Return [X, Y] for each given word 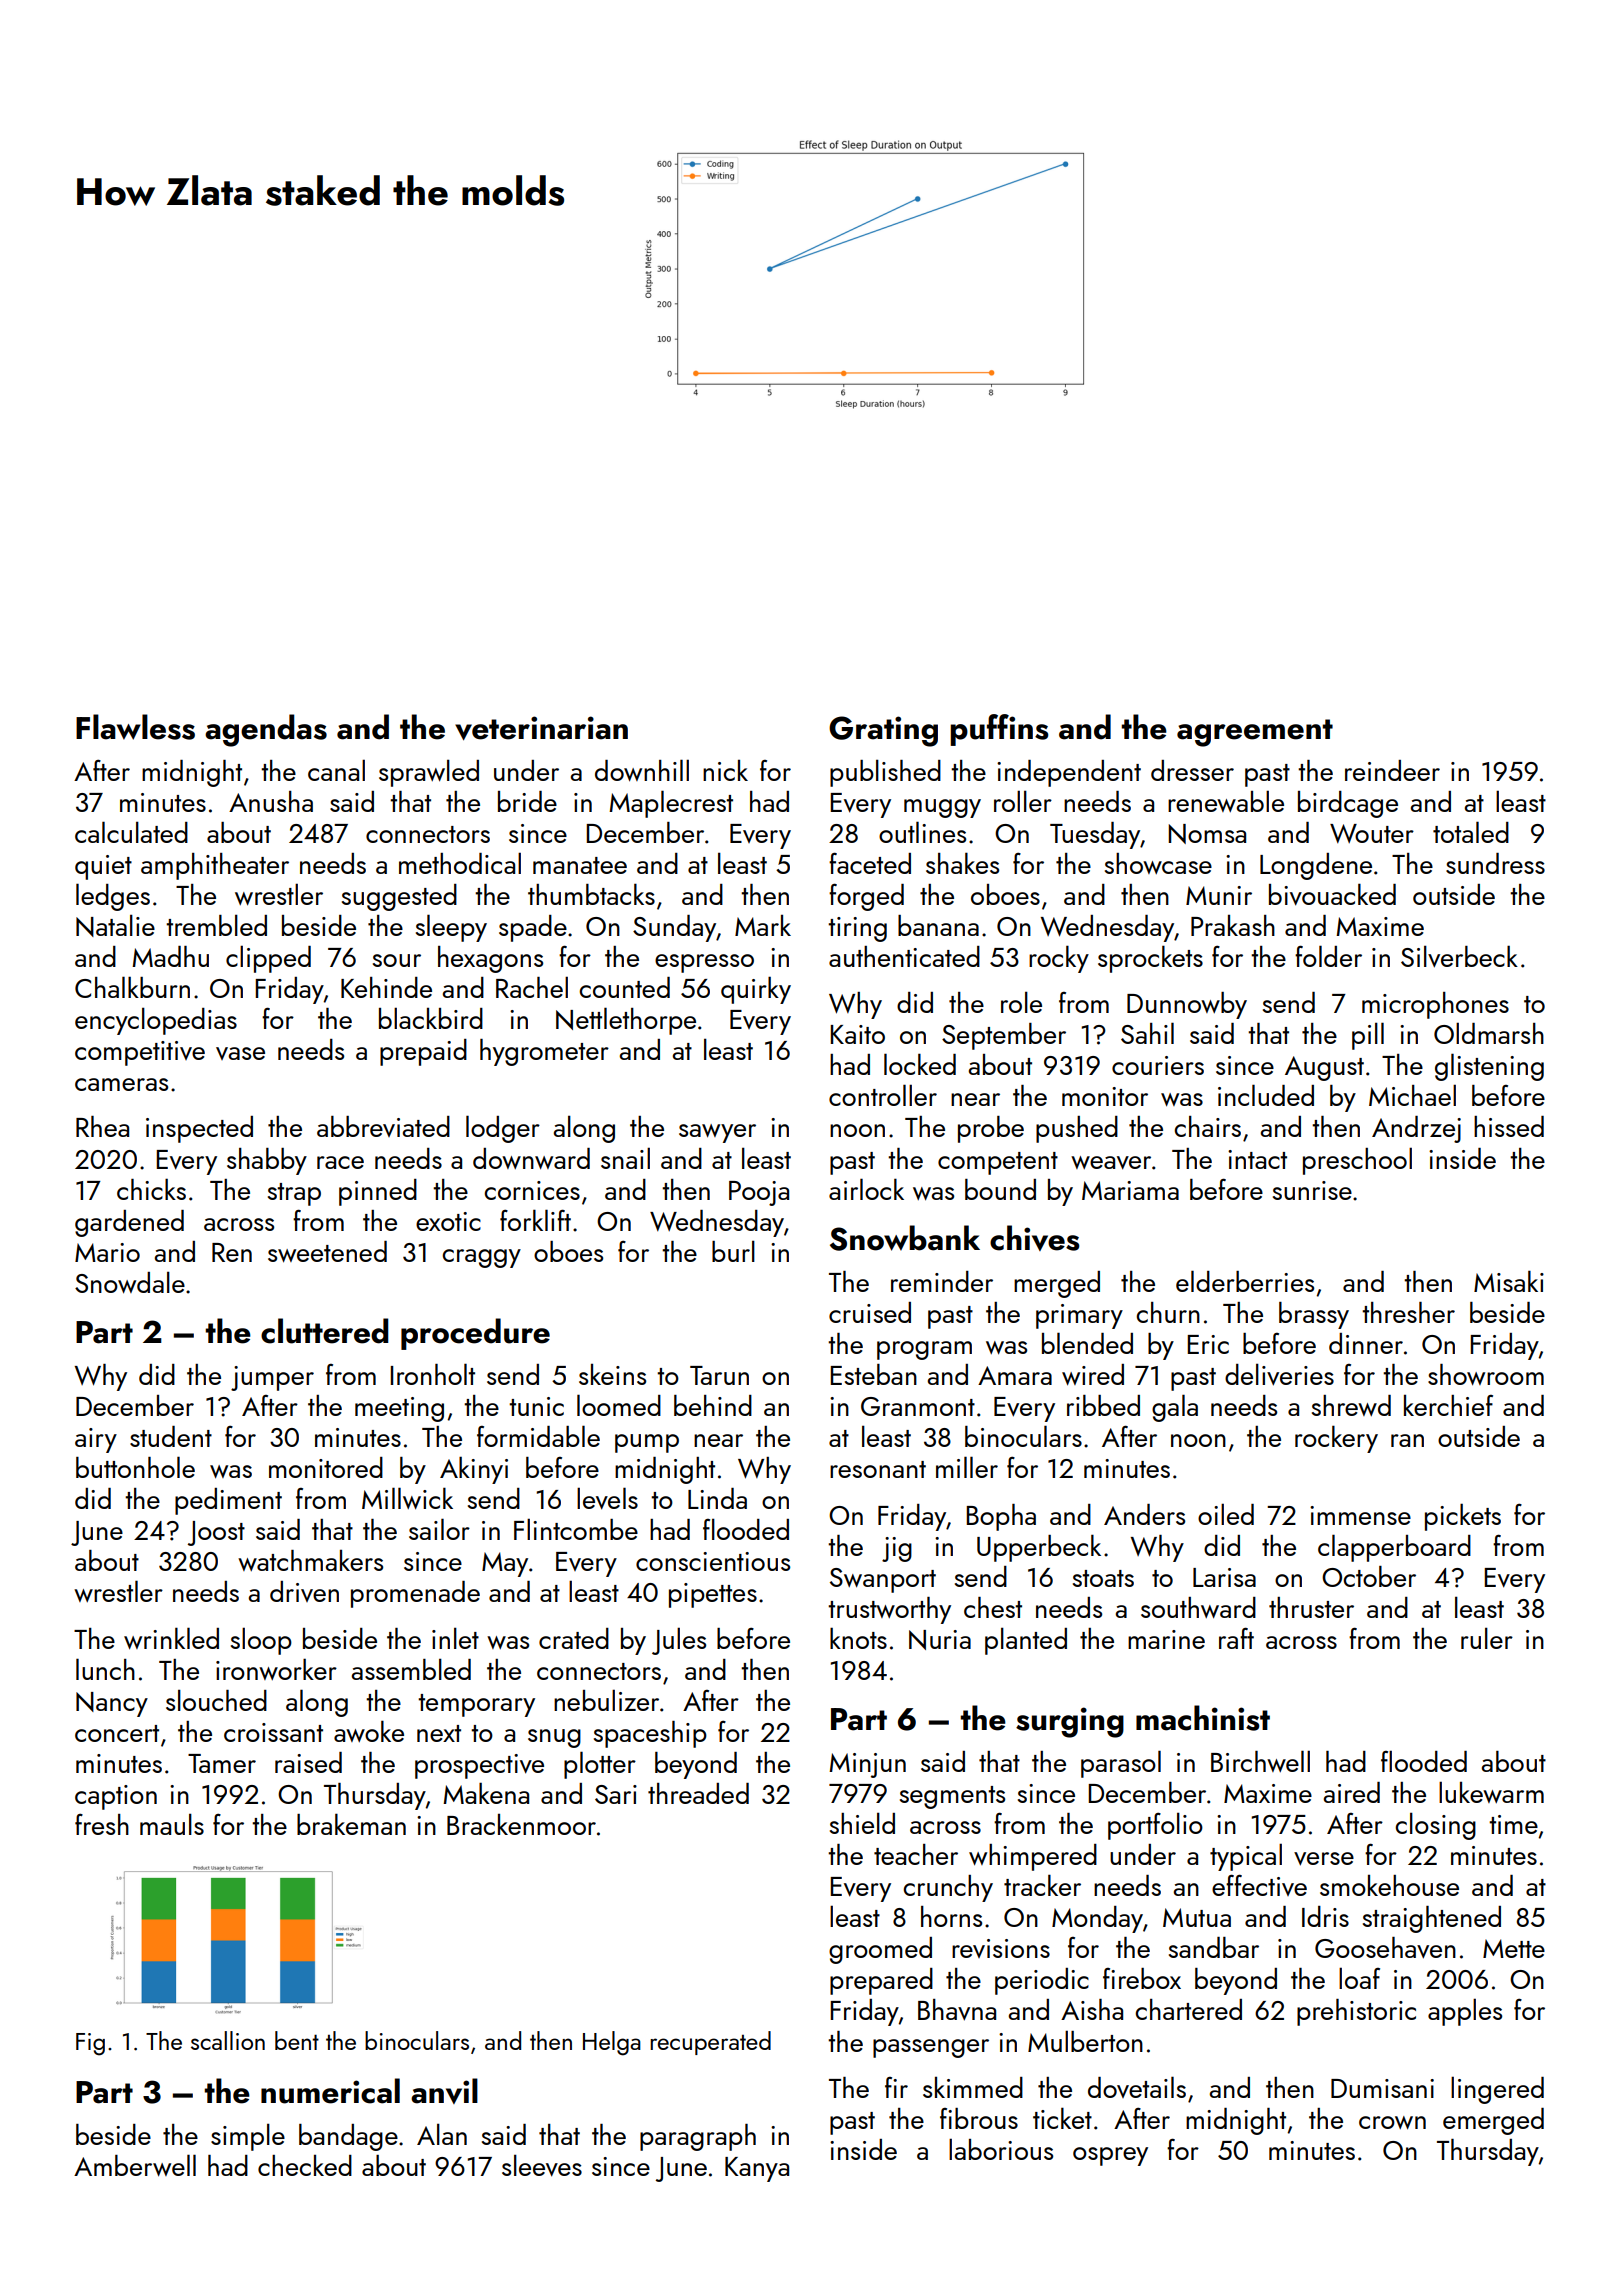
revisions [1001, 1948]
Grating [883, 731]
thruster [1311, 1607]
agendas [266, 730]
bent [297, 2040]
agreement [1255, 733]
